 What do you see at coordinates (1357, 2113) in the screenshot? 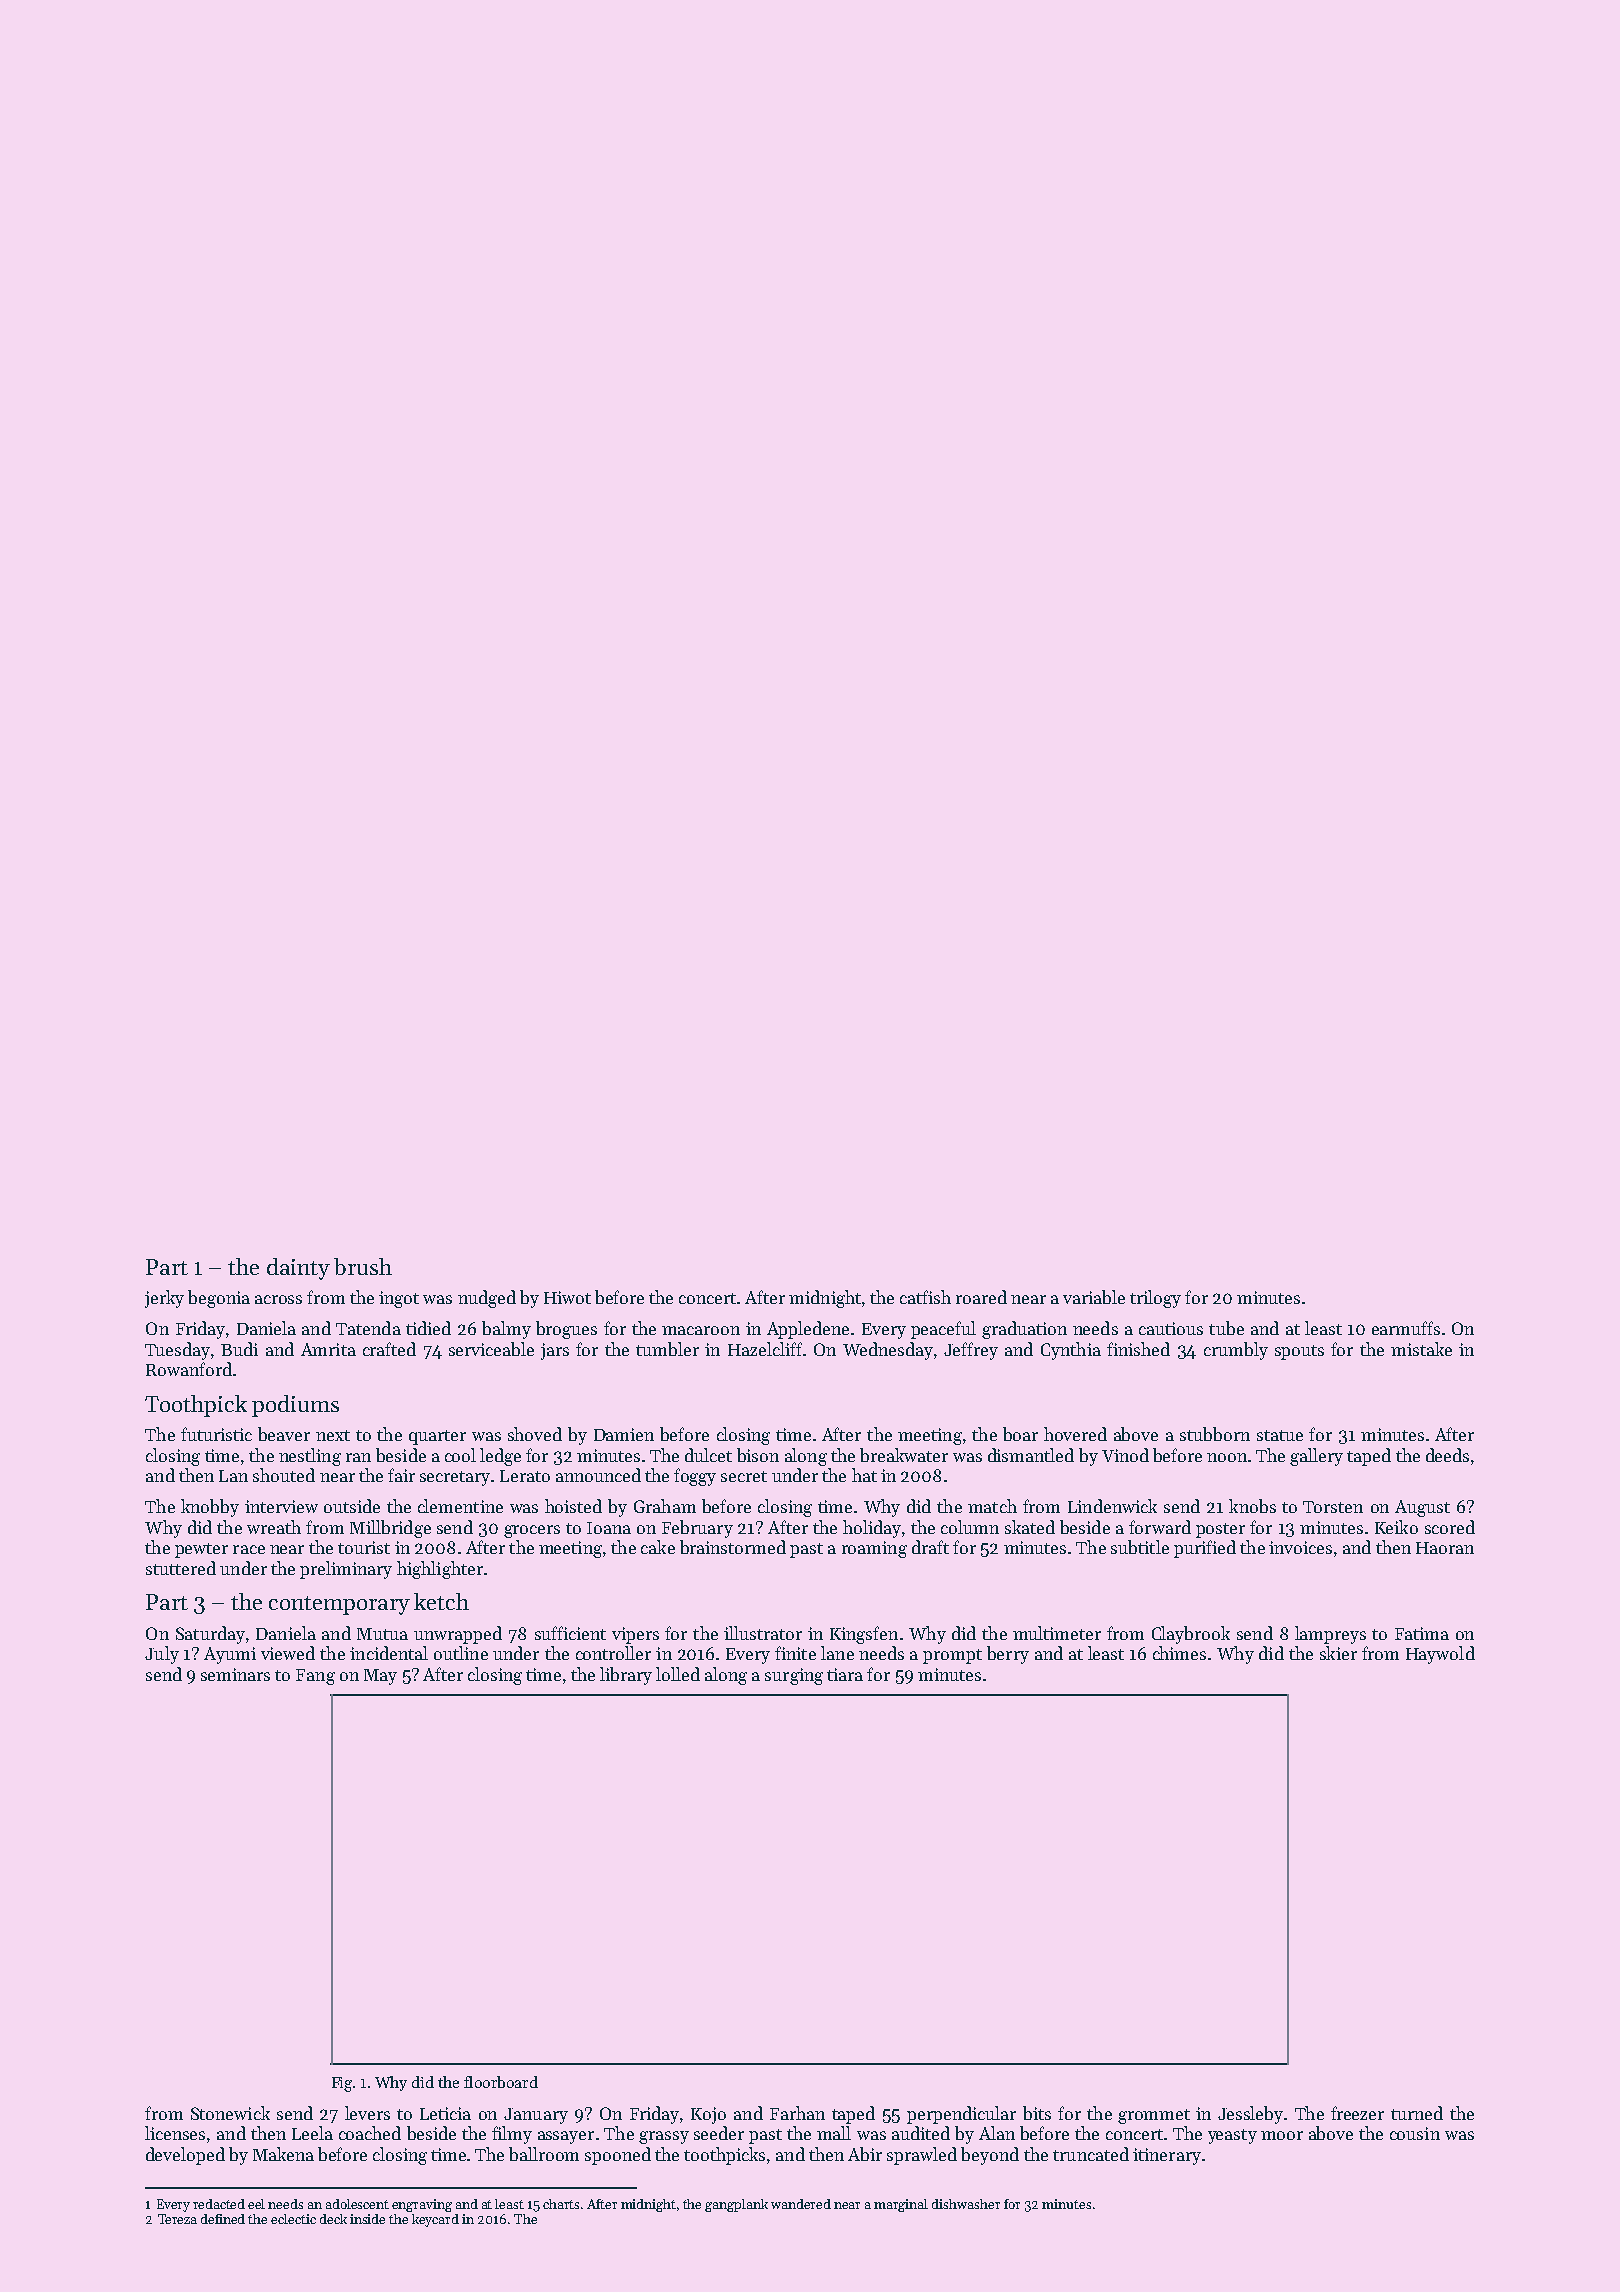
I see `freezer` at bounding box center [1357, 2113].
